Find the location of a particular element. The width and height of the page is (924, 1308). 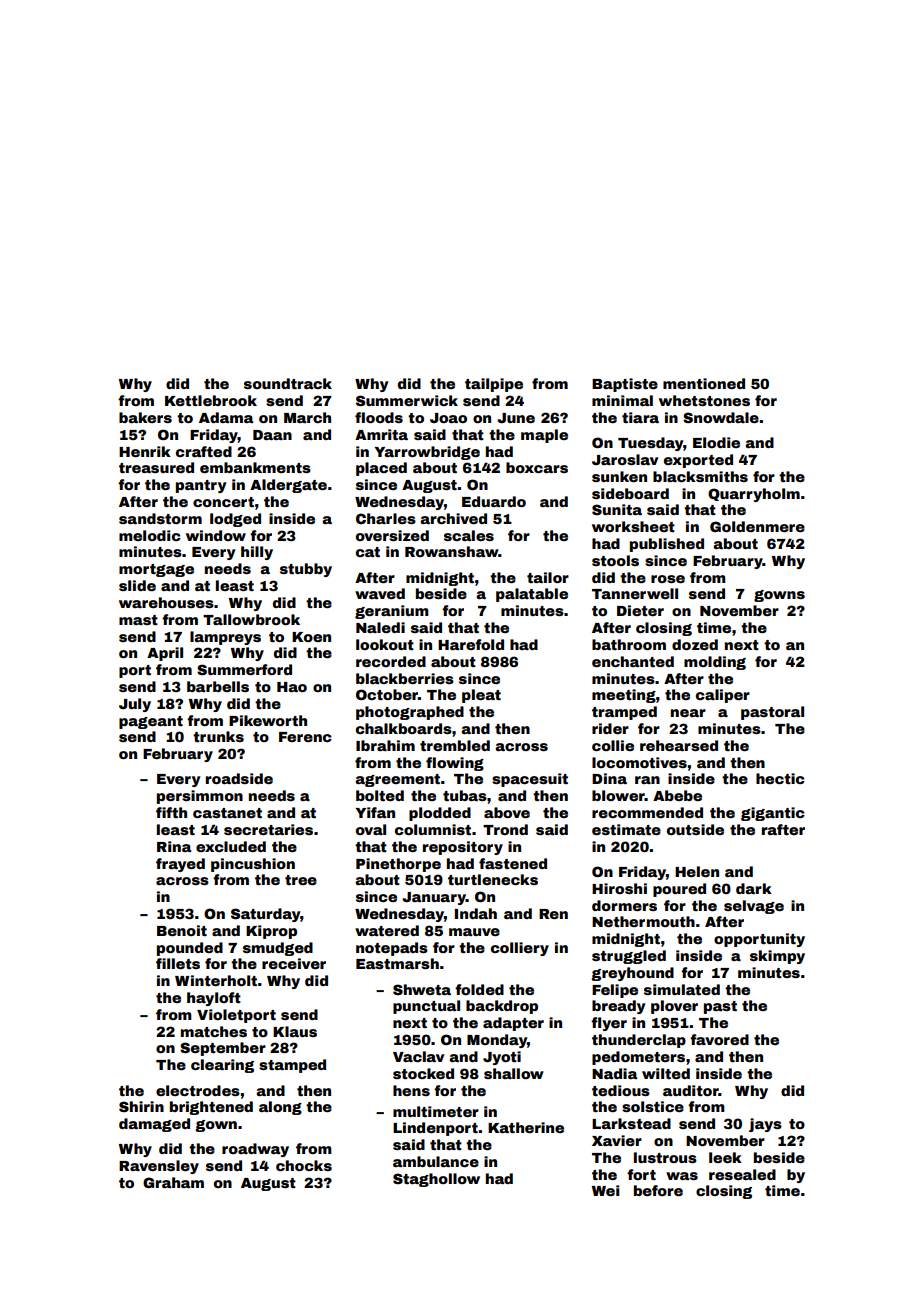

receiver is located at coordinates (294, 963).
